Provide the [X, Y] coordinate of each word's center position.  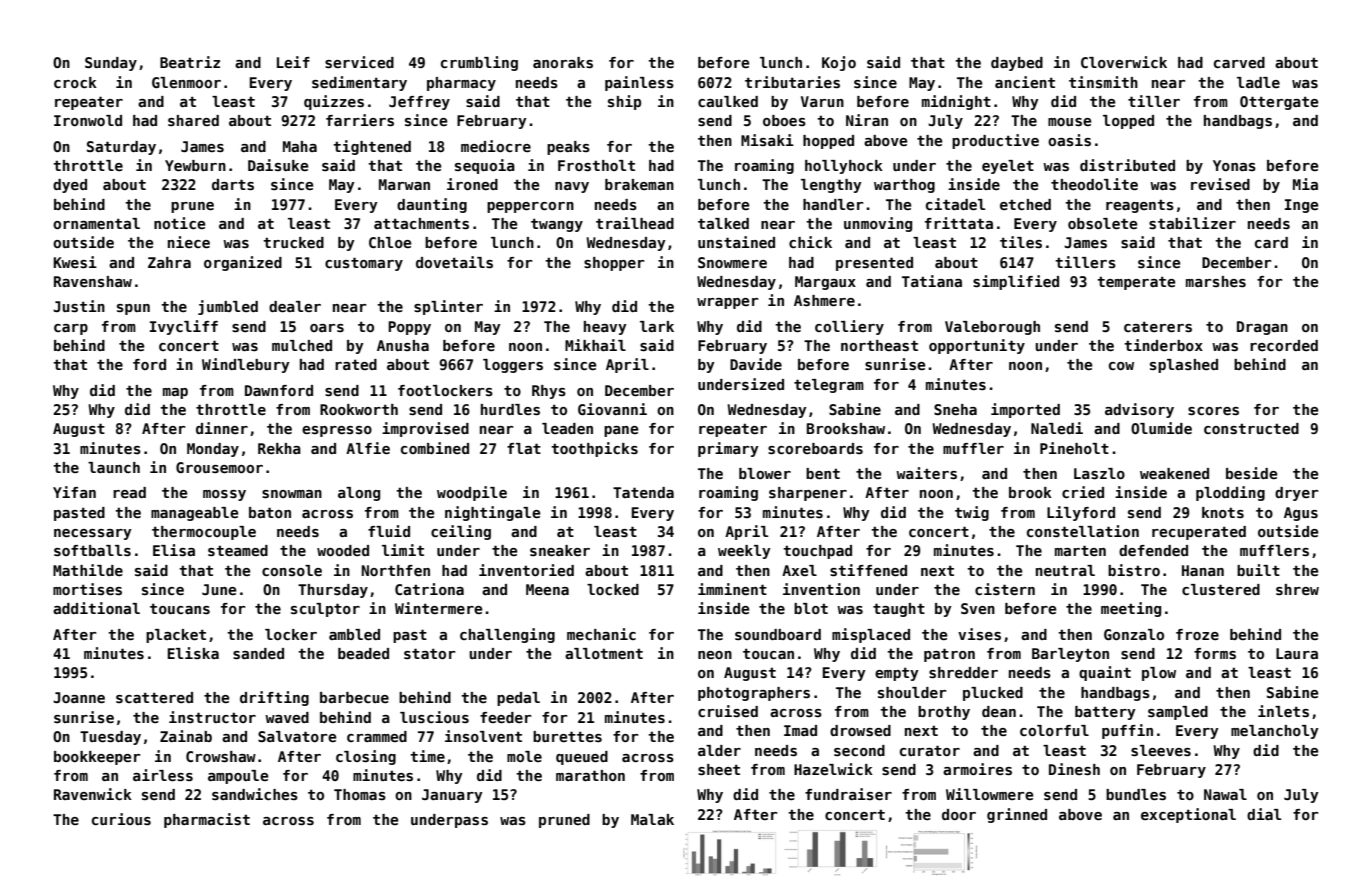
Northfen [396, 570]
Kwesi [75, 262]
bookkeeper [97, 758]
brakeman [639, 184]
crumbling [479, 63]
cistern [1005, 589]
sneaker [560, 550]
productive [995, 141]
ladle [1258, 82]
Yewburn [195, 165]
